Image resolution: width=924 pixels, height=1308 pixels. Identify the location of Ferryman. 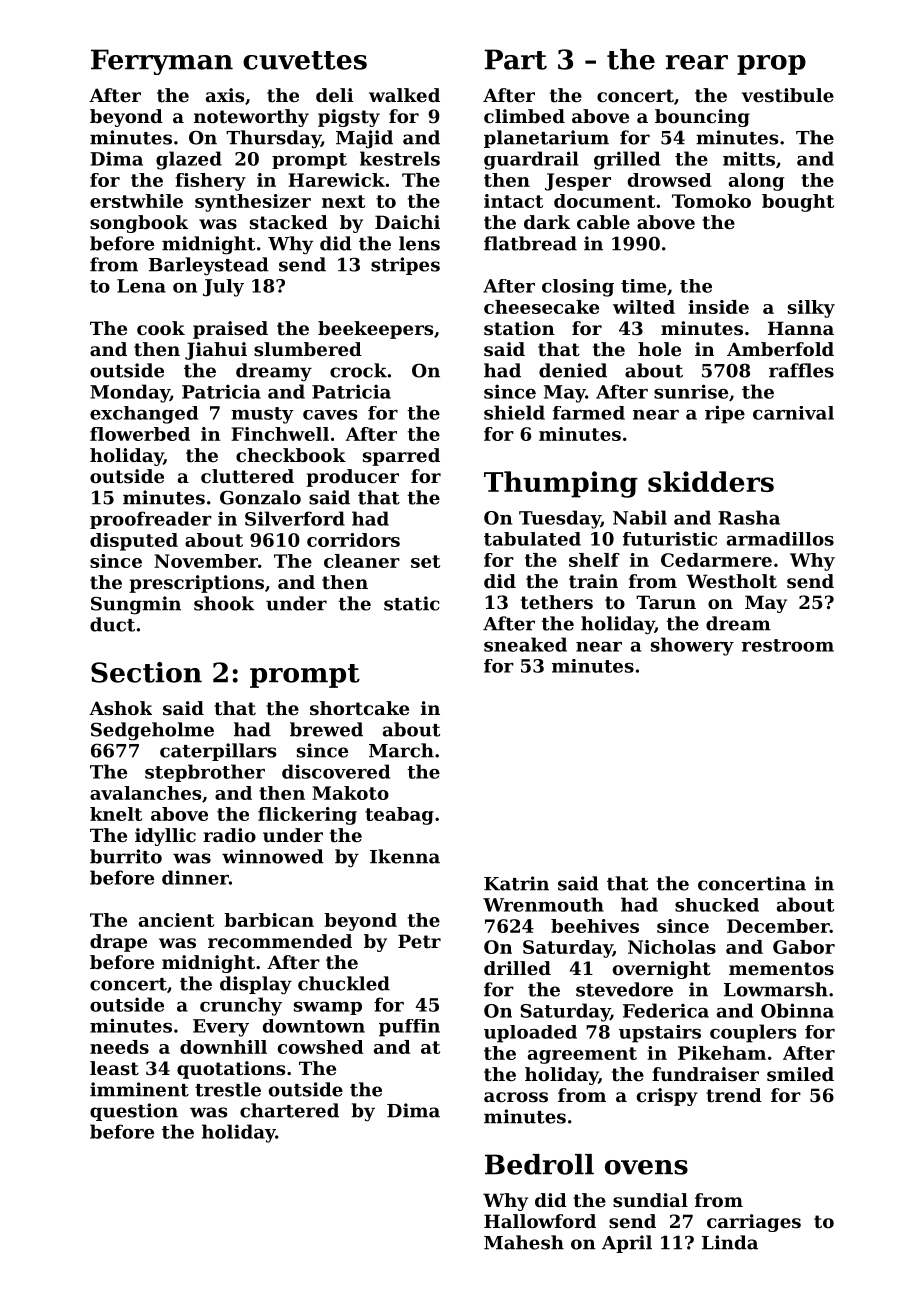
(162, 62).
